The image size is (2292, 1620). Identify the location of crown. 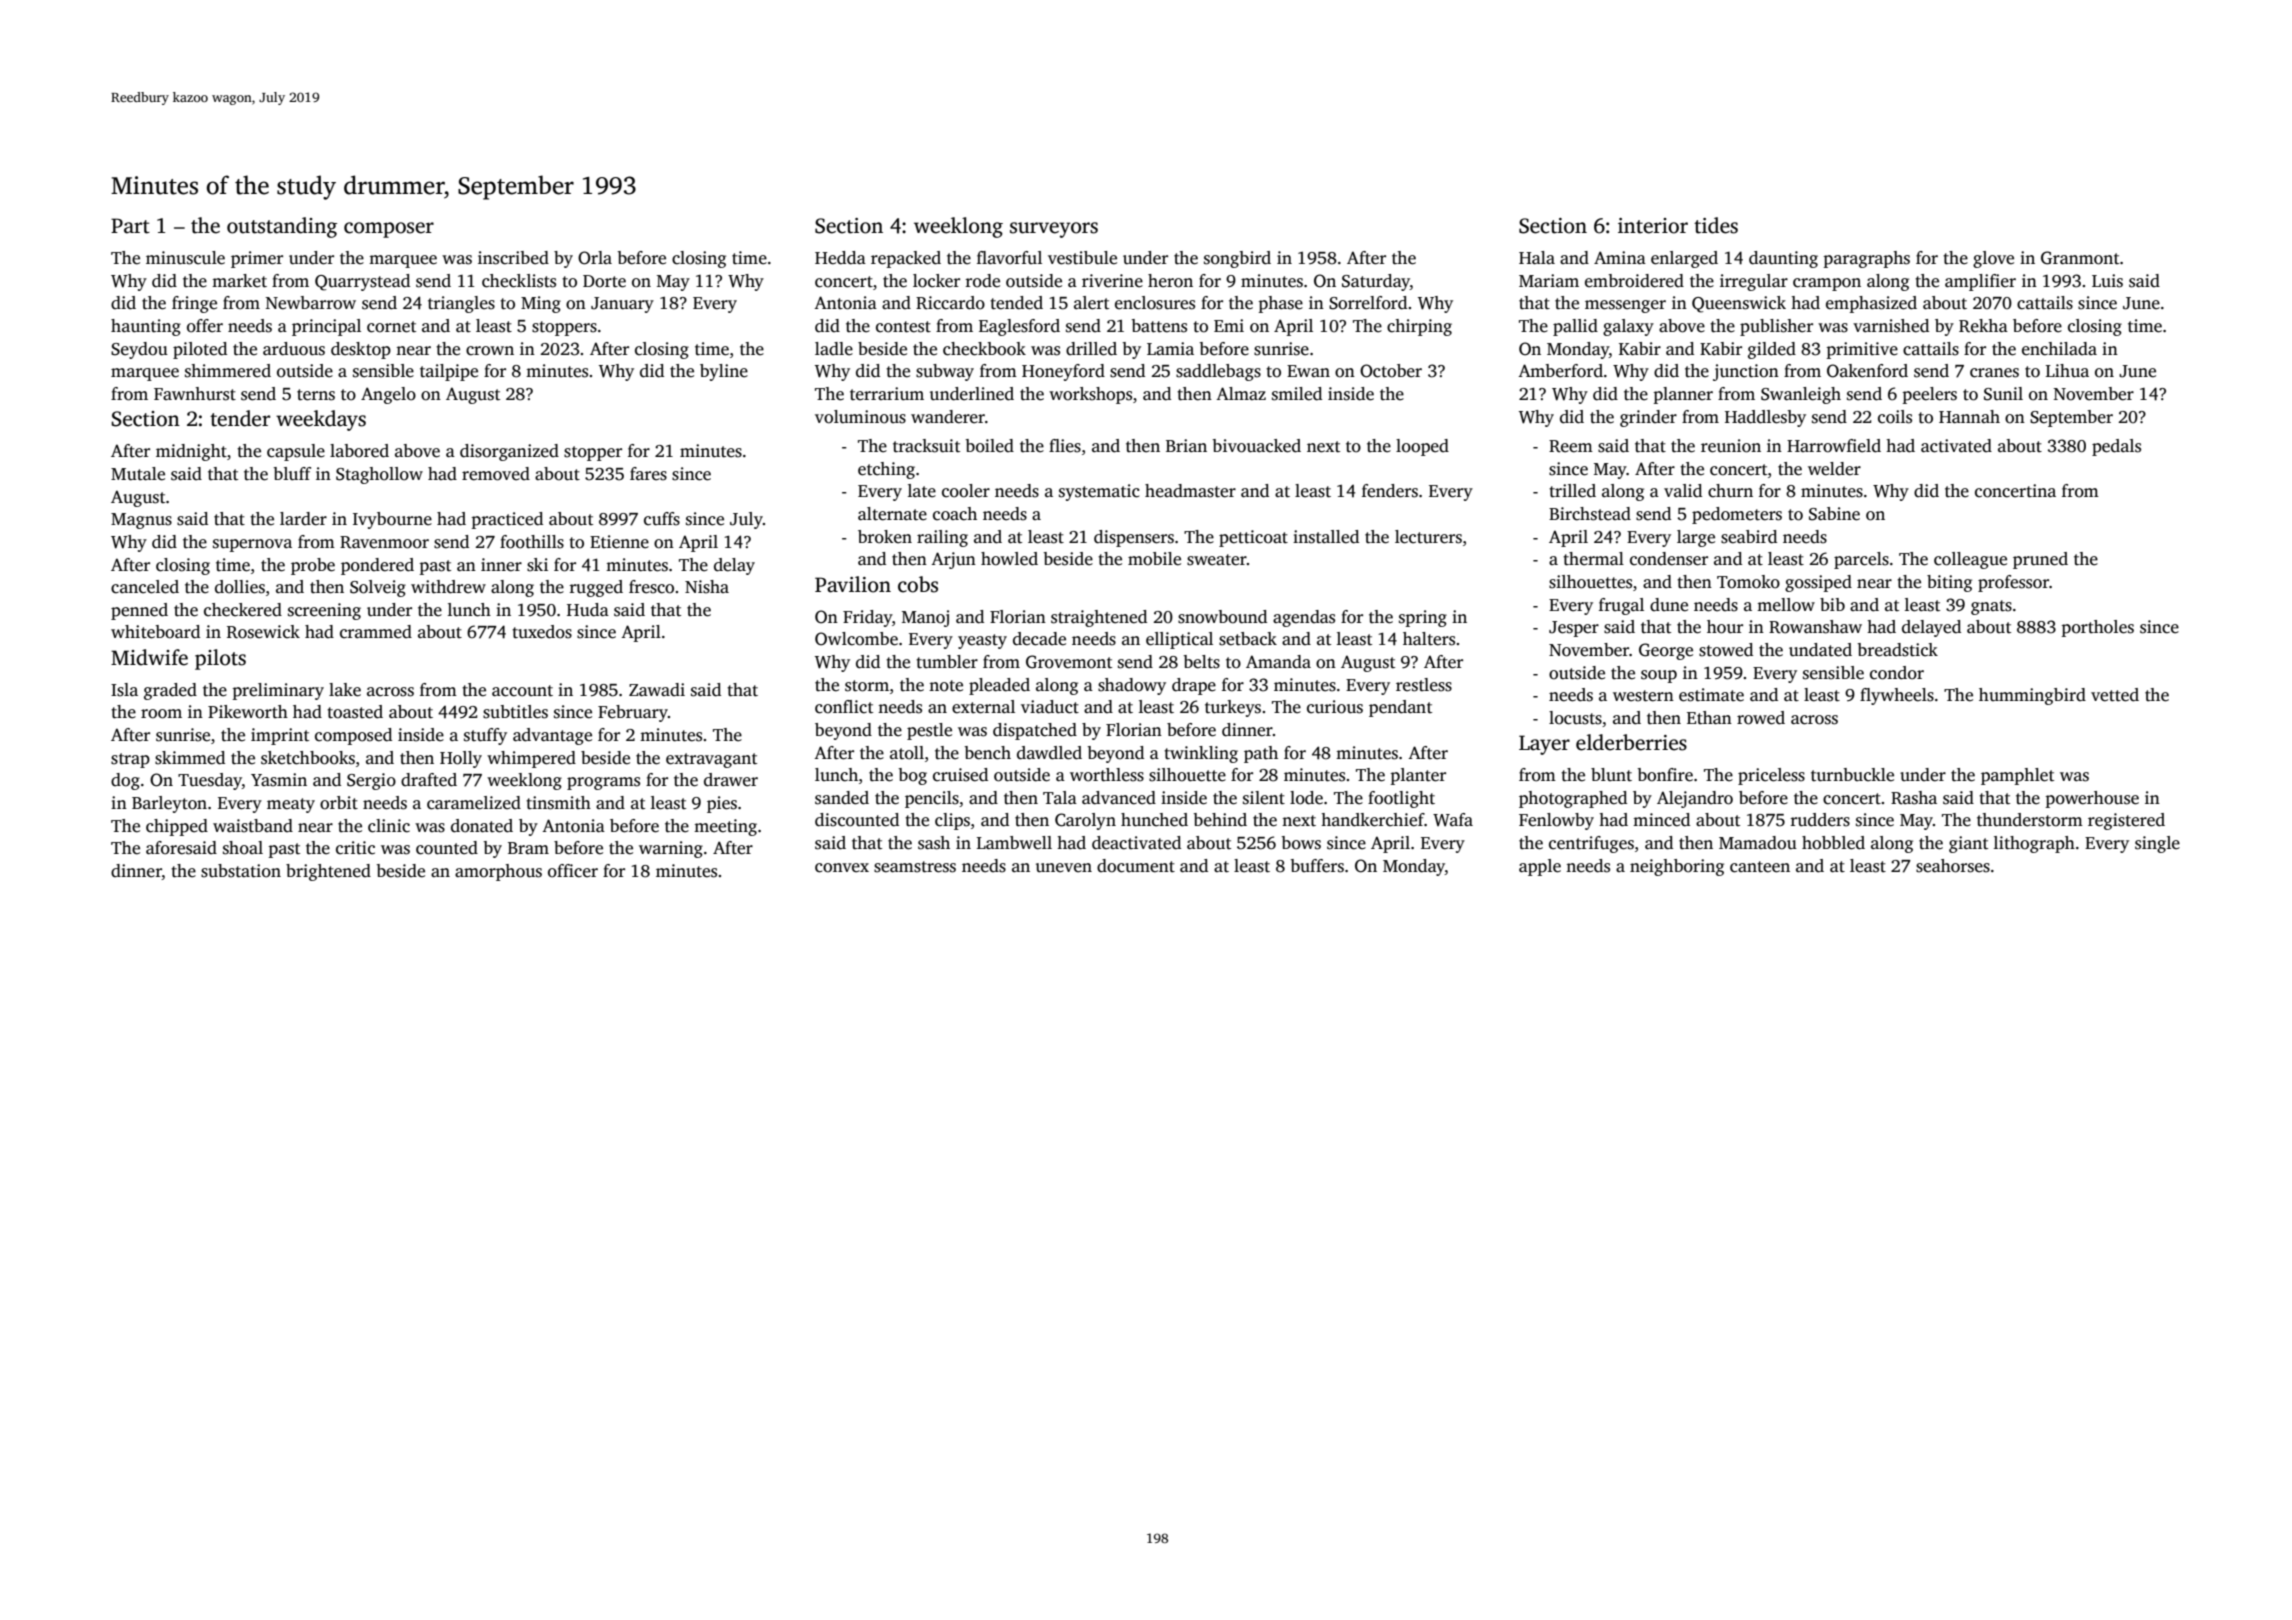
(490, 351).
